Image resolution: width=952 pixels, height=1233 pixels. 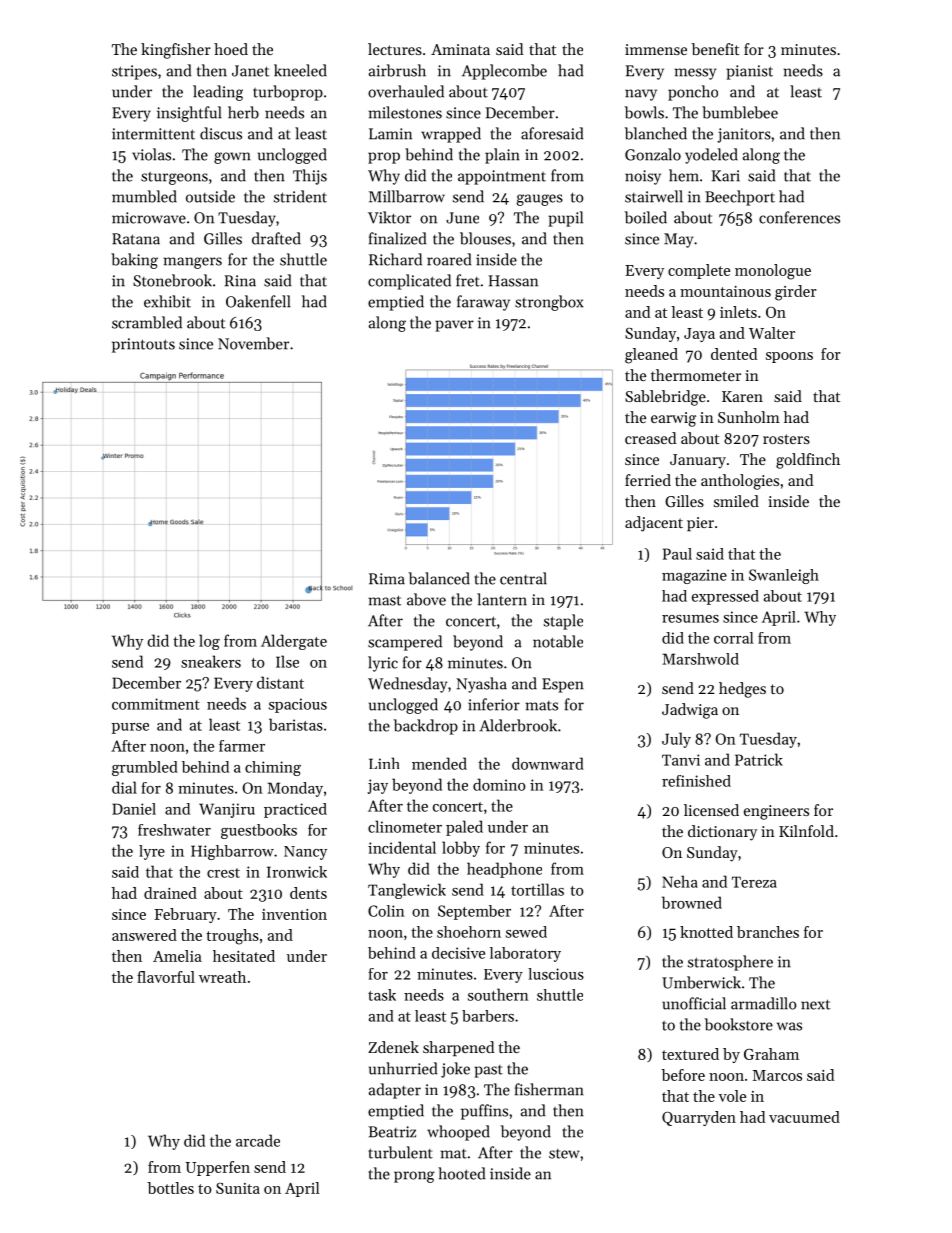 I want to click on distant, so click(x=280, y=682).
